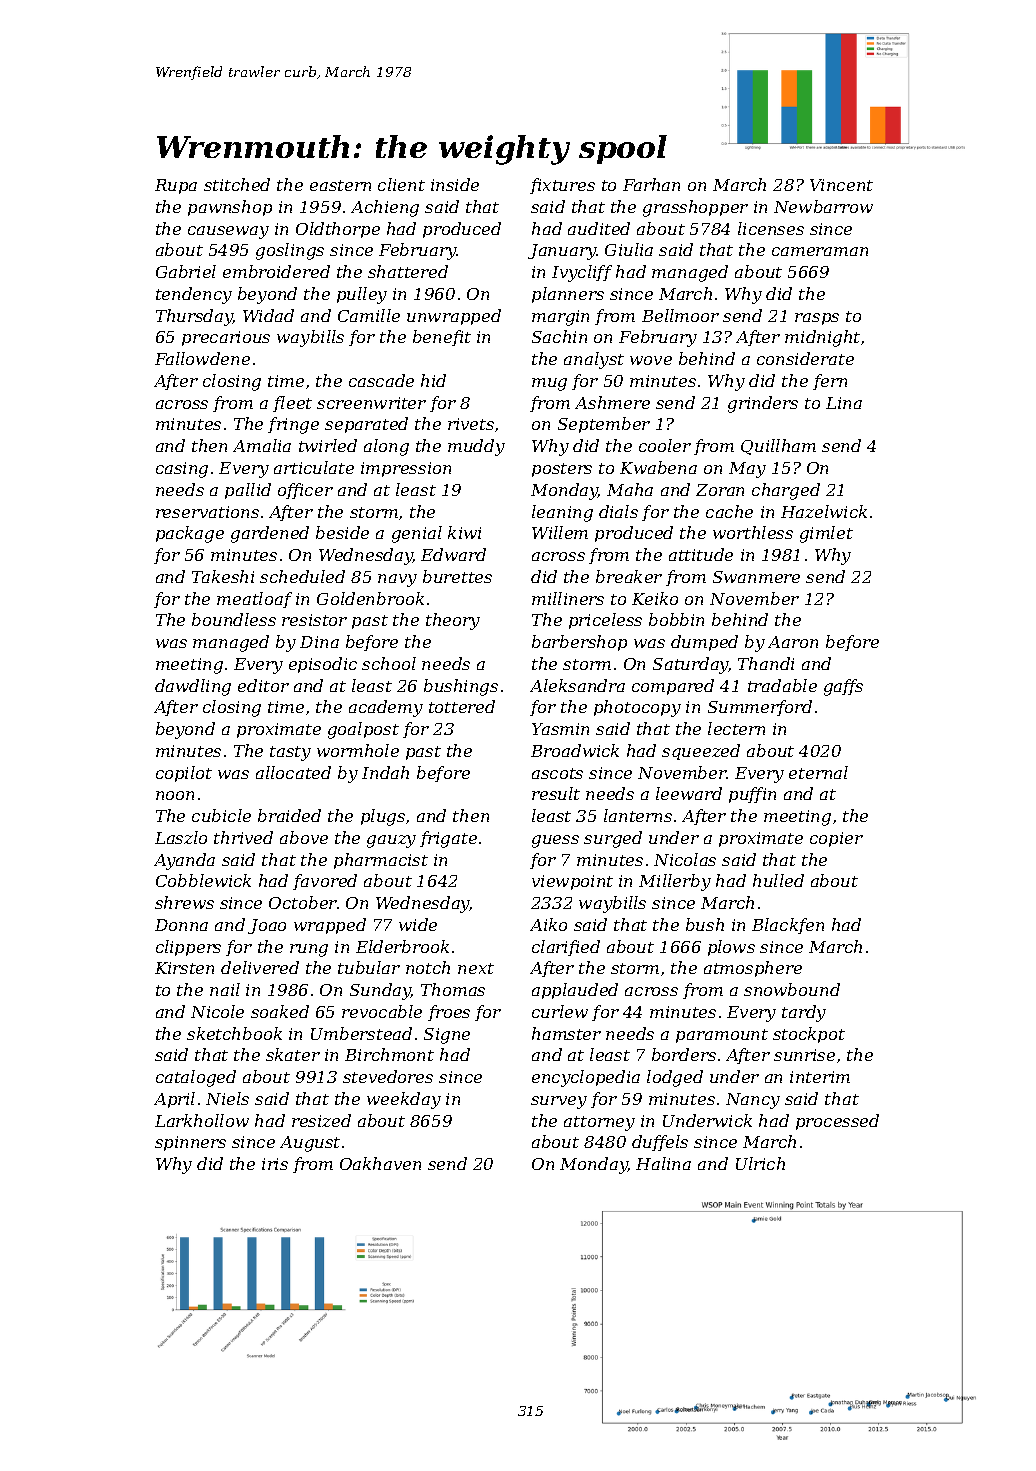 The image size is (1036, 1471). I want to click on rasps, so click(817, 319).
